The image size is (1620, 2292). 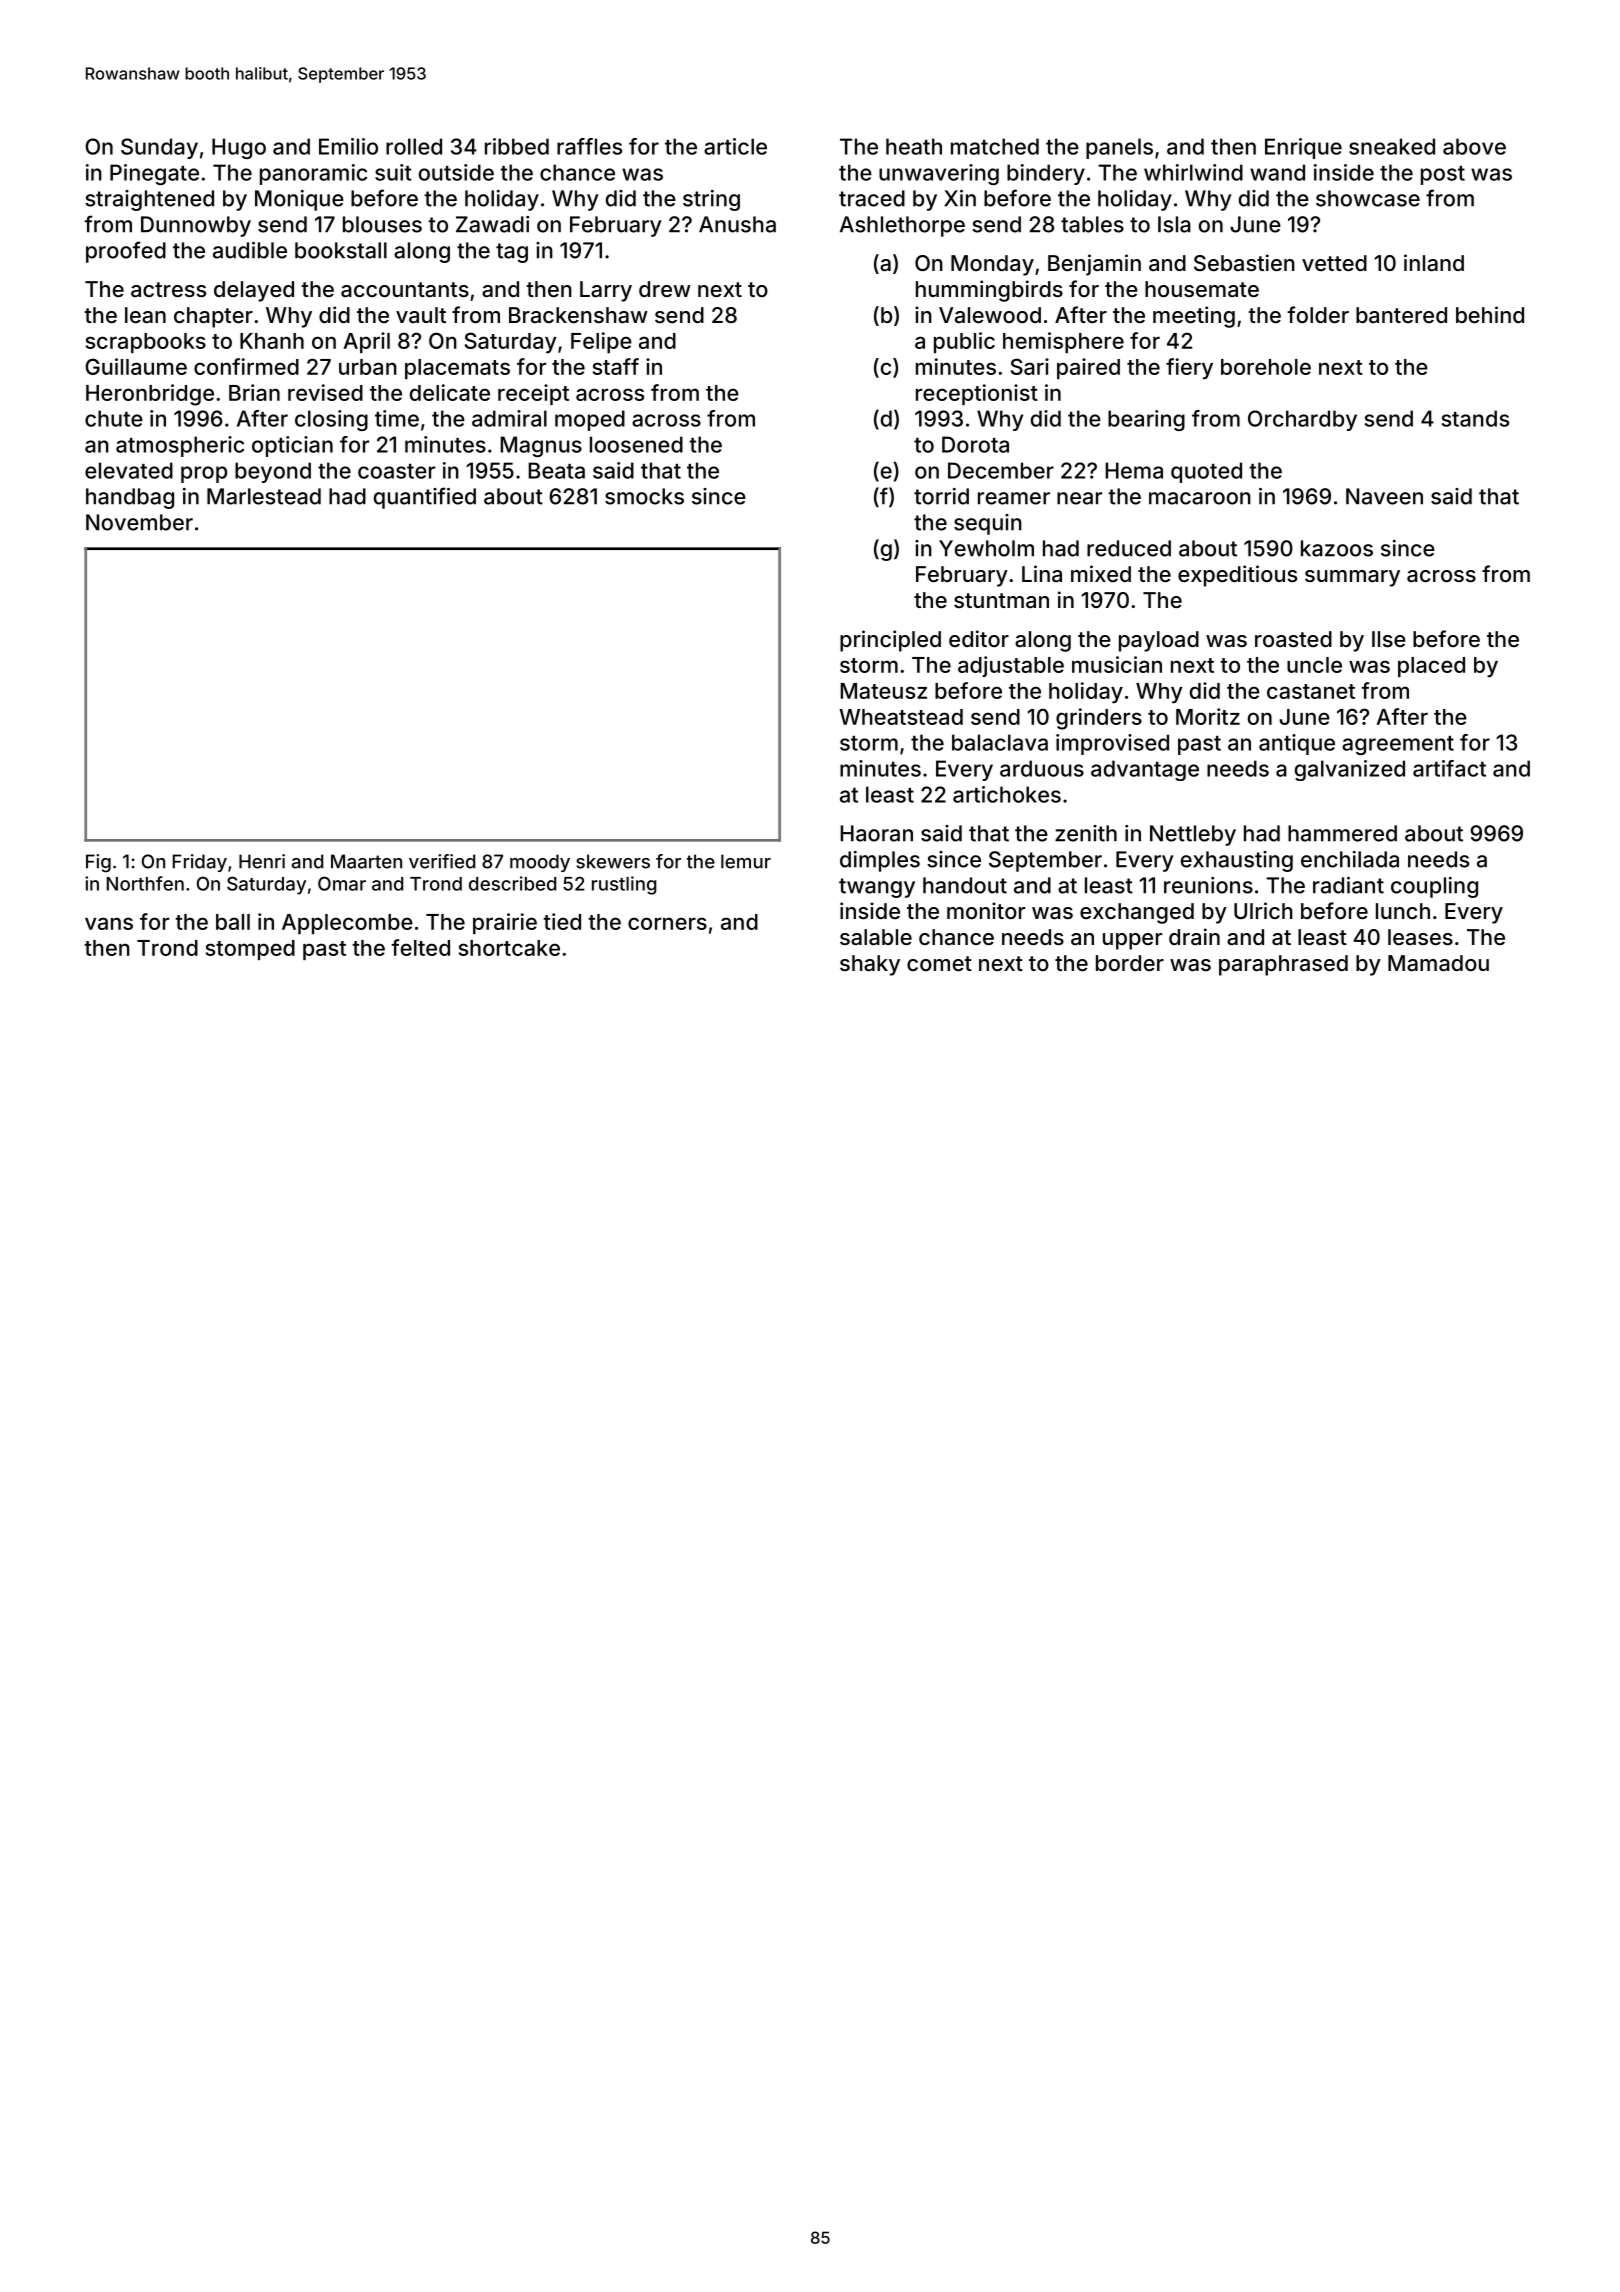 I want to click on Isla, so click(x=1174, y=224).
